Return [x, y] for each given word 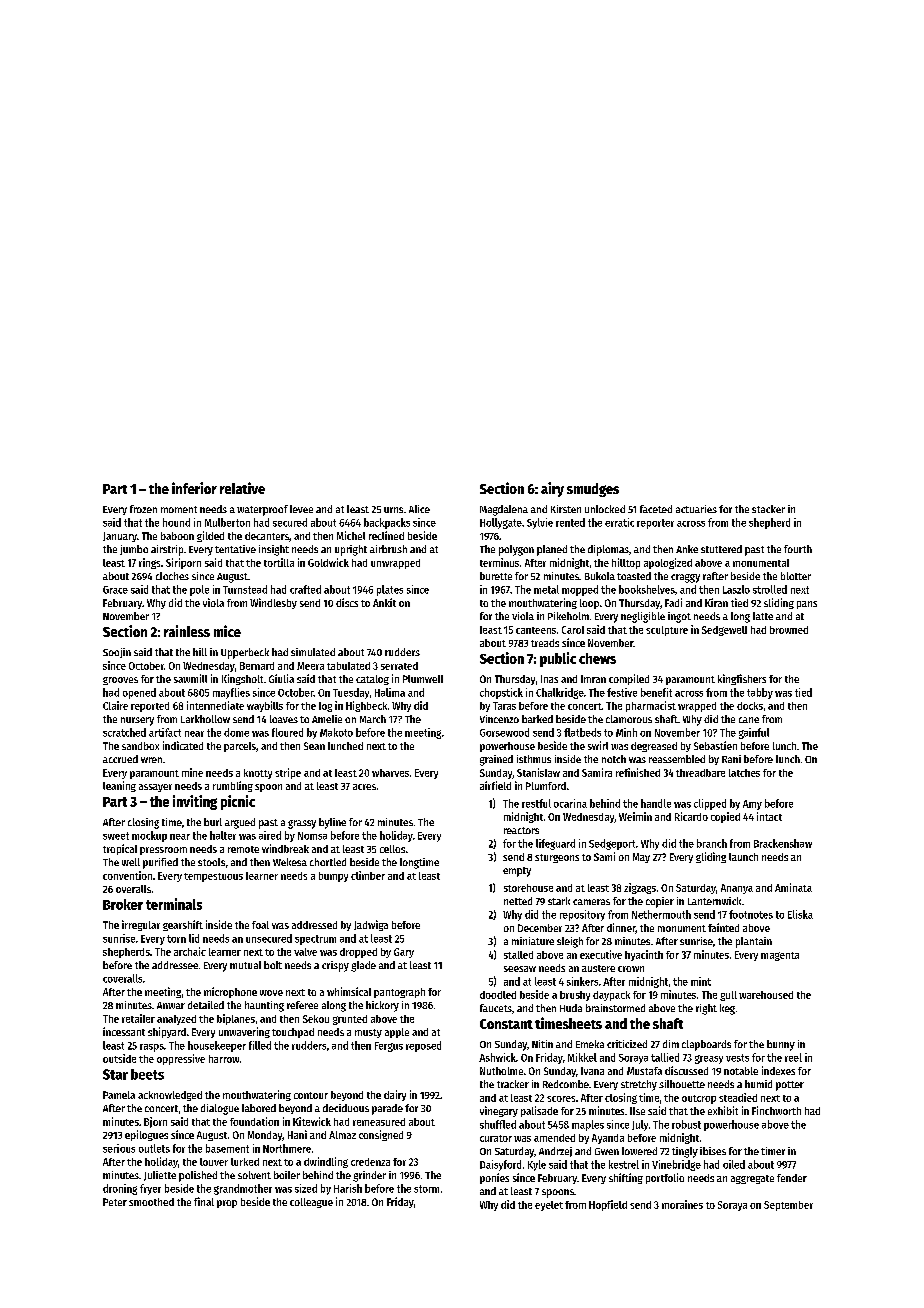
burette [496, 576]
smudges [593, 490]
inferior [194, 488]
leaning [119, 786]
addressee [175, 965]
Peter [115, 1202]
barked [537, 719]
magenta [780, 956]
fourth [798, 549]
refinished [638, 772]
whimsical [349, 991]
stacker [768, 509]
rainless [187, 631]
